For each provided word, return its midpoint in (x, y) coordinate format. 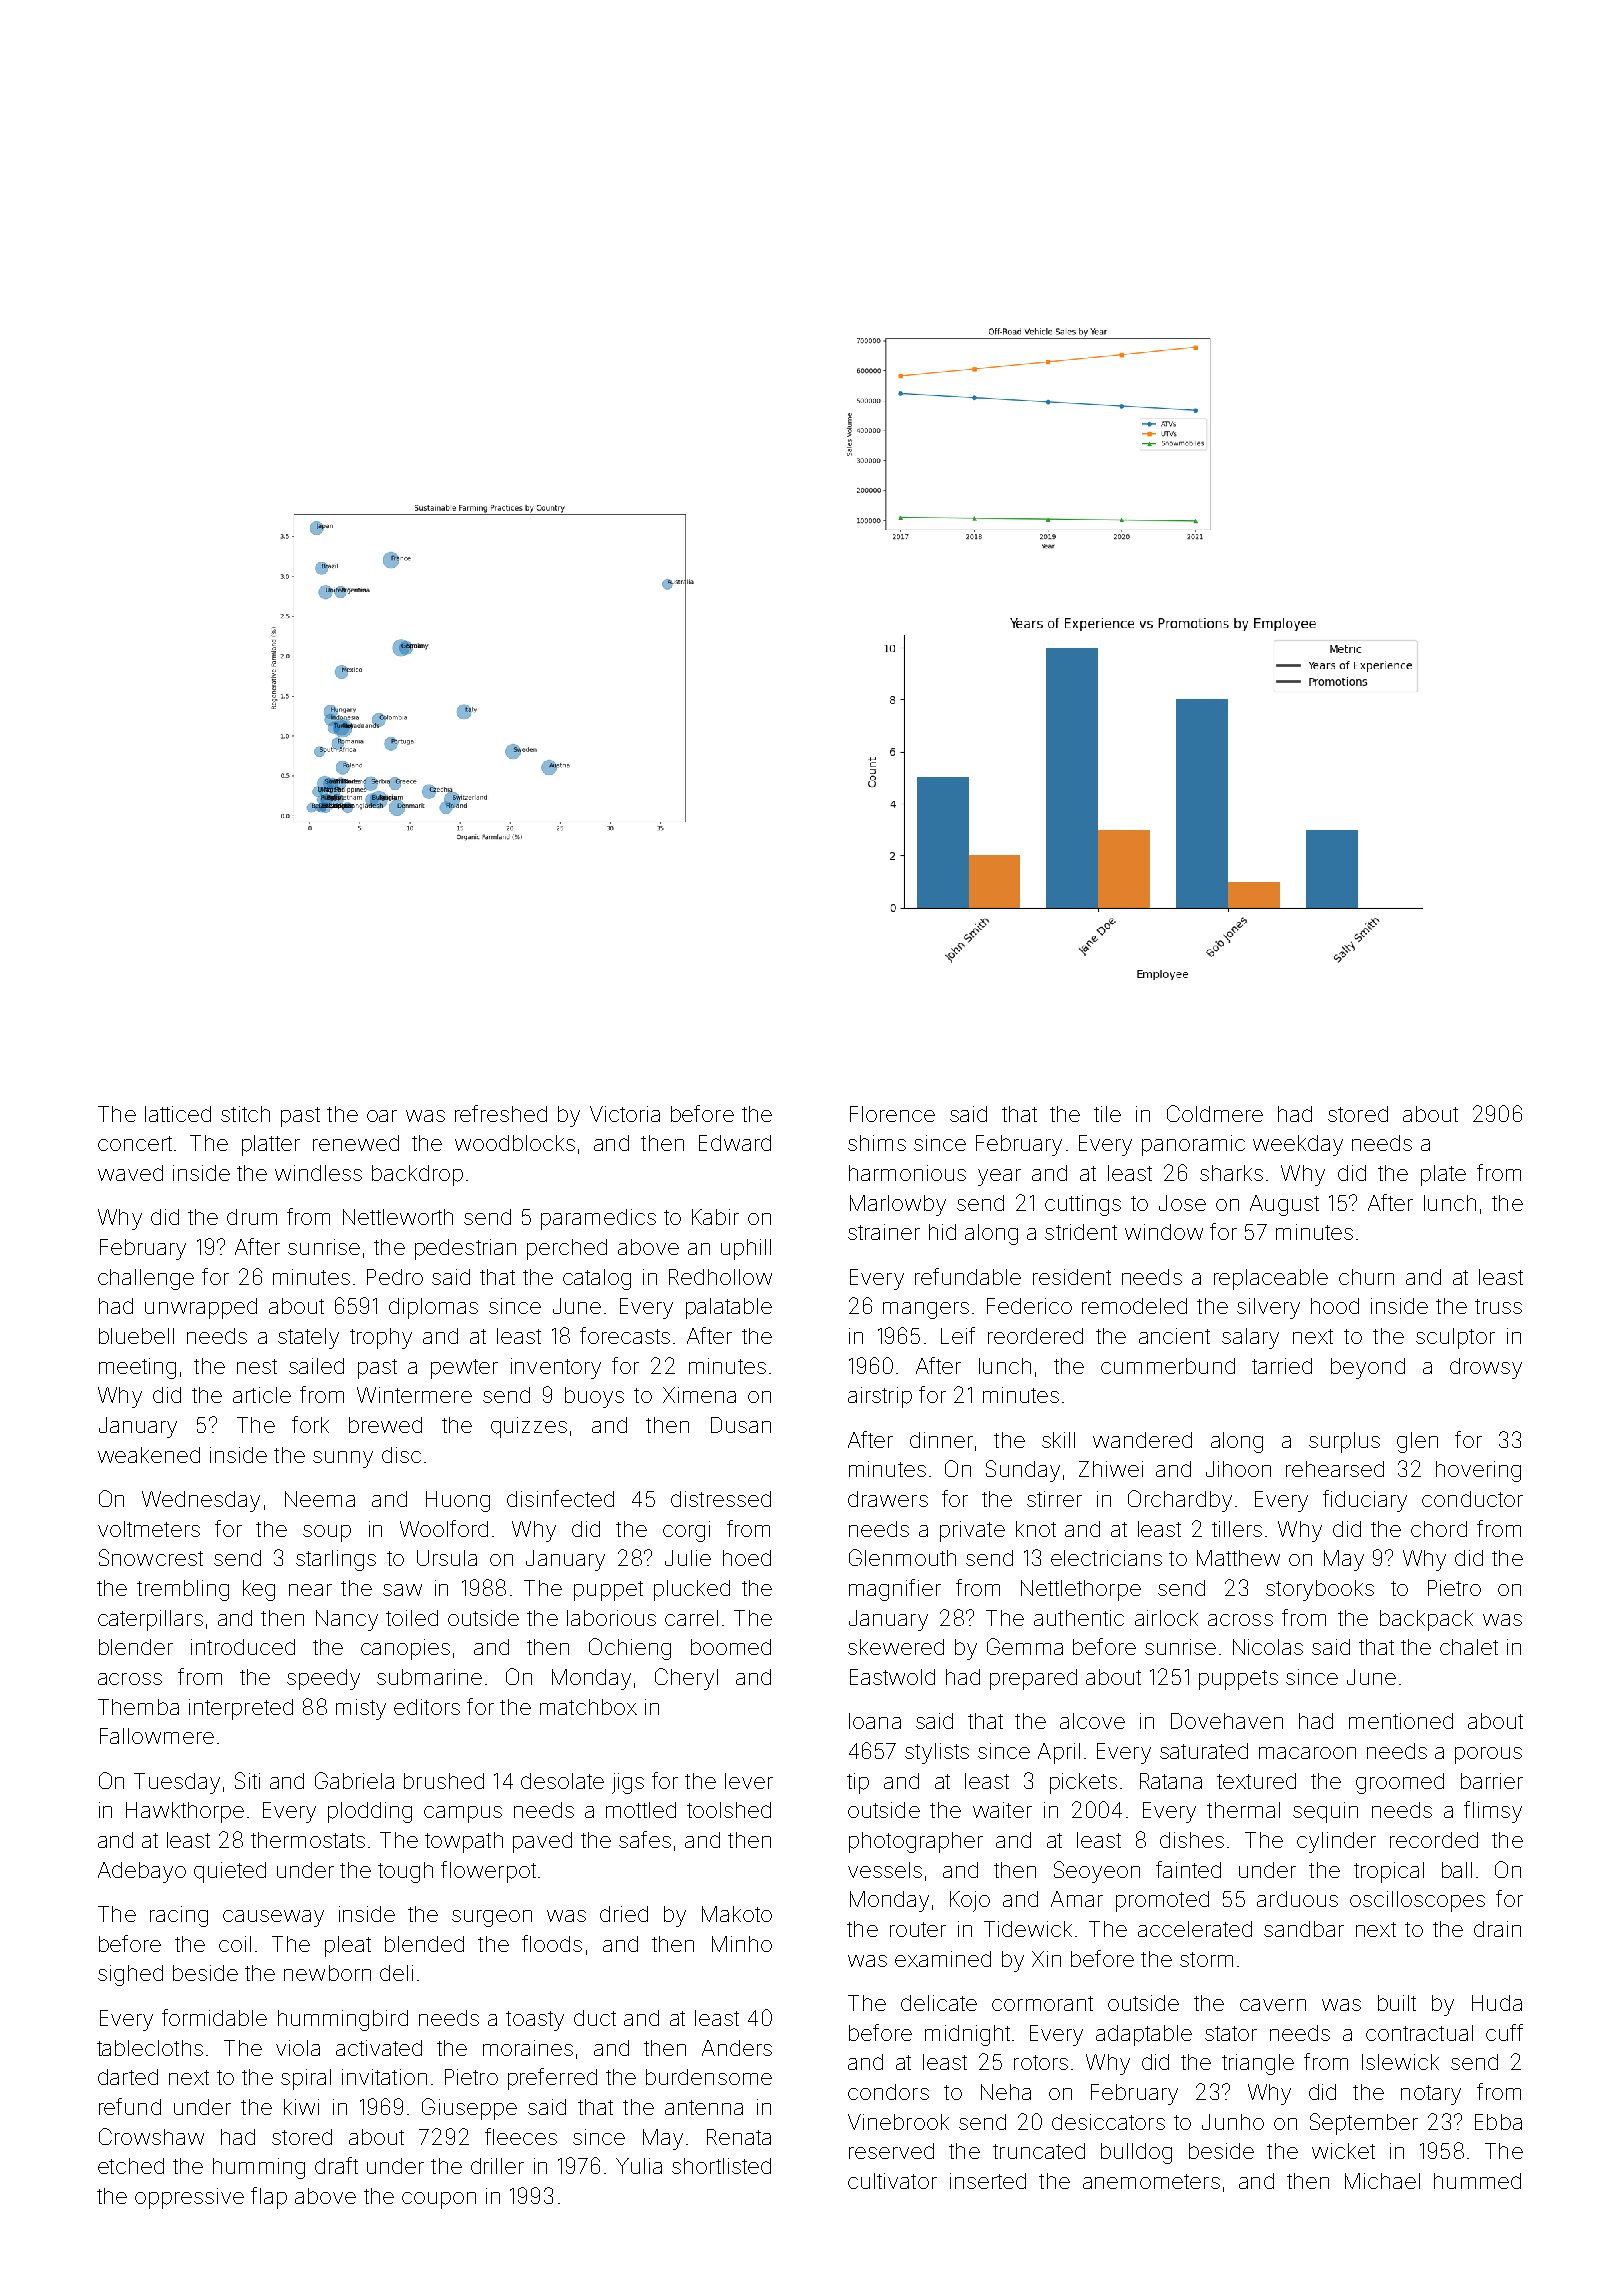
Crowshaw (151, 2136)
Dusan (741, 1425)
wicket (1343, 2151)
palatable (729, 1308)
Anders (737, 2048)
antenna (704, 2107)
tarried (1282, 1366)
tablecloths (150, 2048)
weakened (149, 1455)
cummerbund (1168, 1366)
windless (318, 1173)
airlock (1166, 1618)
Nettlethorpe (1081, 1590)
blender (136, 1647)
